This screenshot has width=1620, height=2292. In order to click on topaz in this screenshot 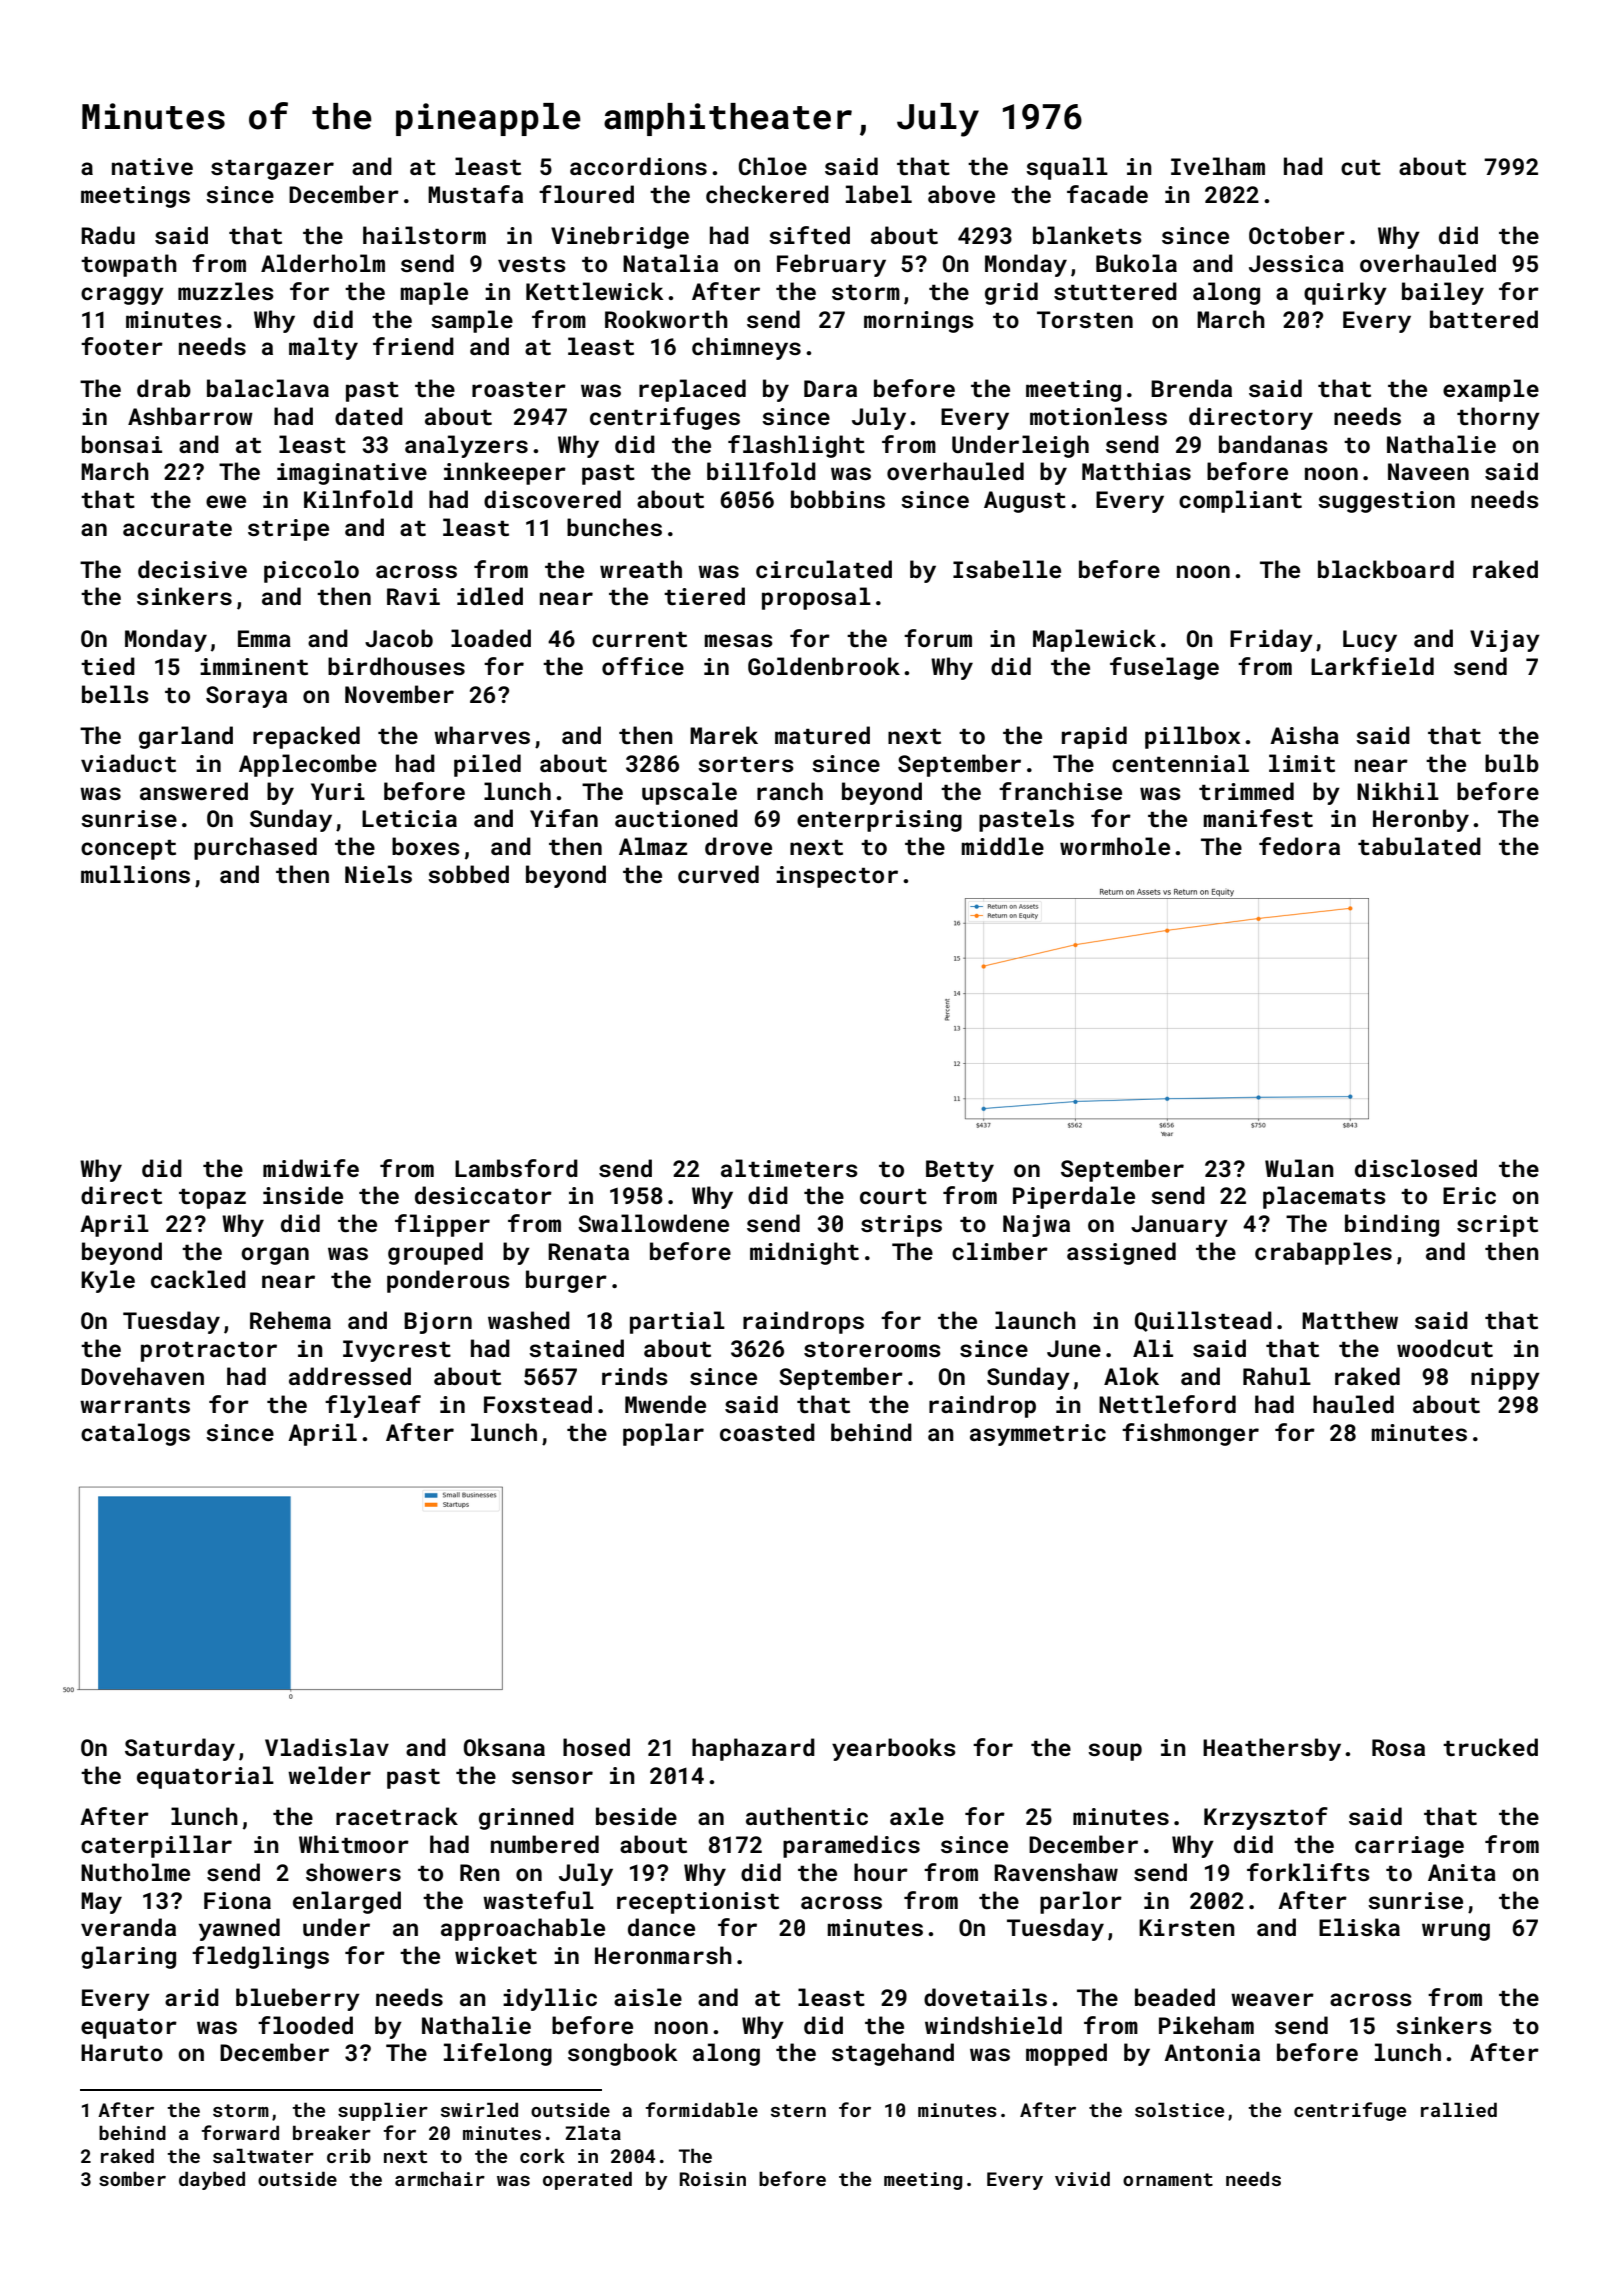, I will do `click(212, 1199)`.
